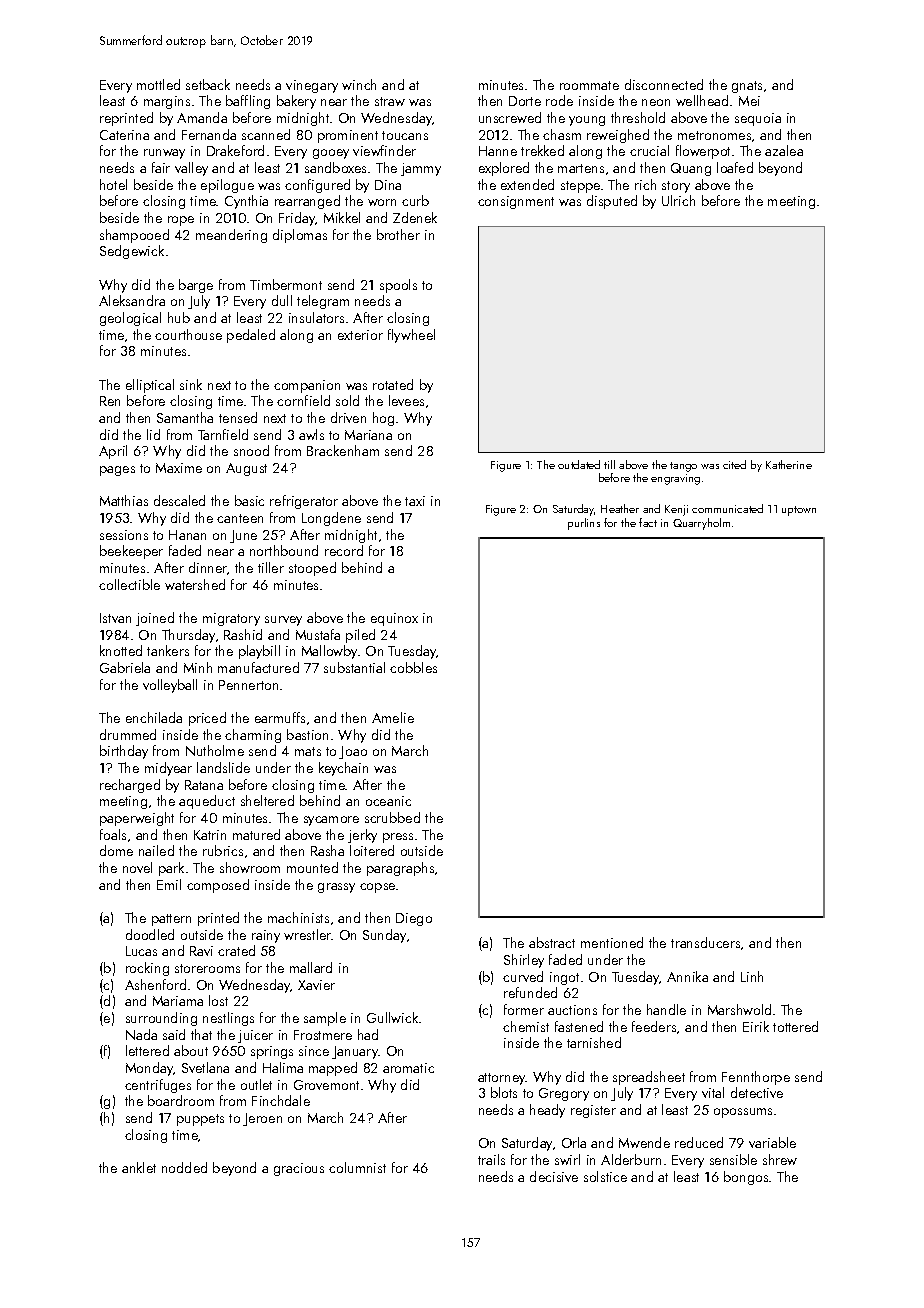 The height and width of the page is (1308, 924). Describe the element at coordinates (150, 934) in the page. I see `doodled` at that location.
